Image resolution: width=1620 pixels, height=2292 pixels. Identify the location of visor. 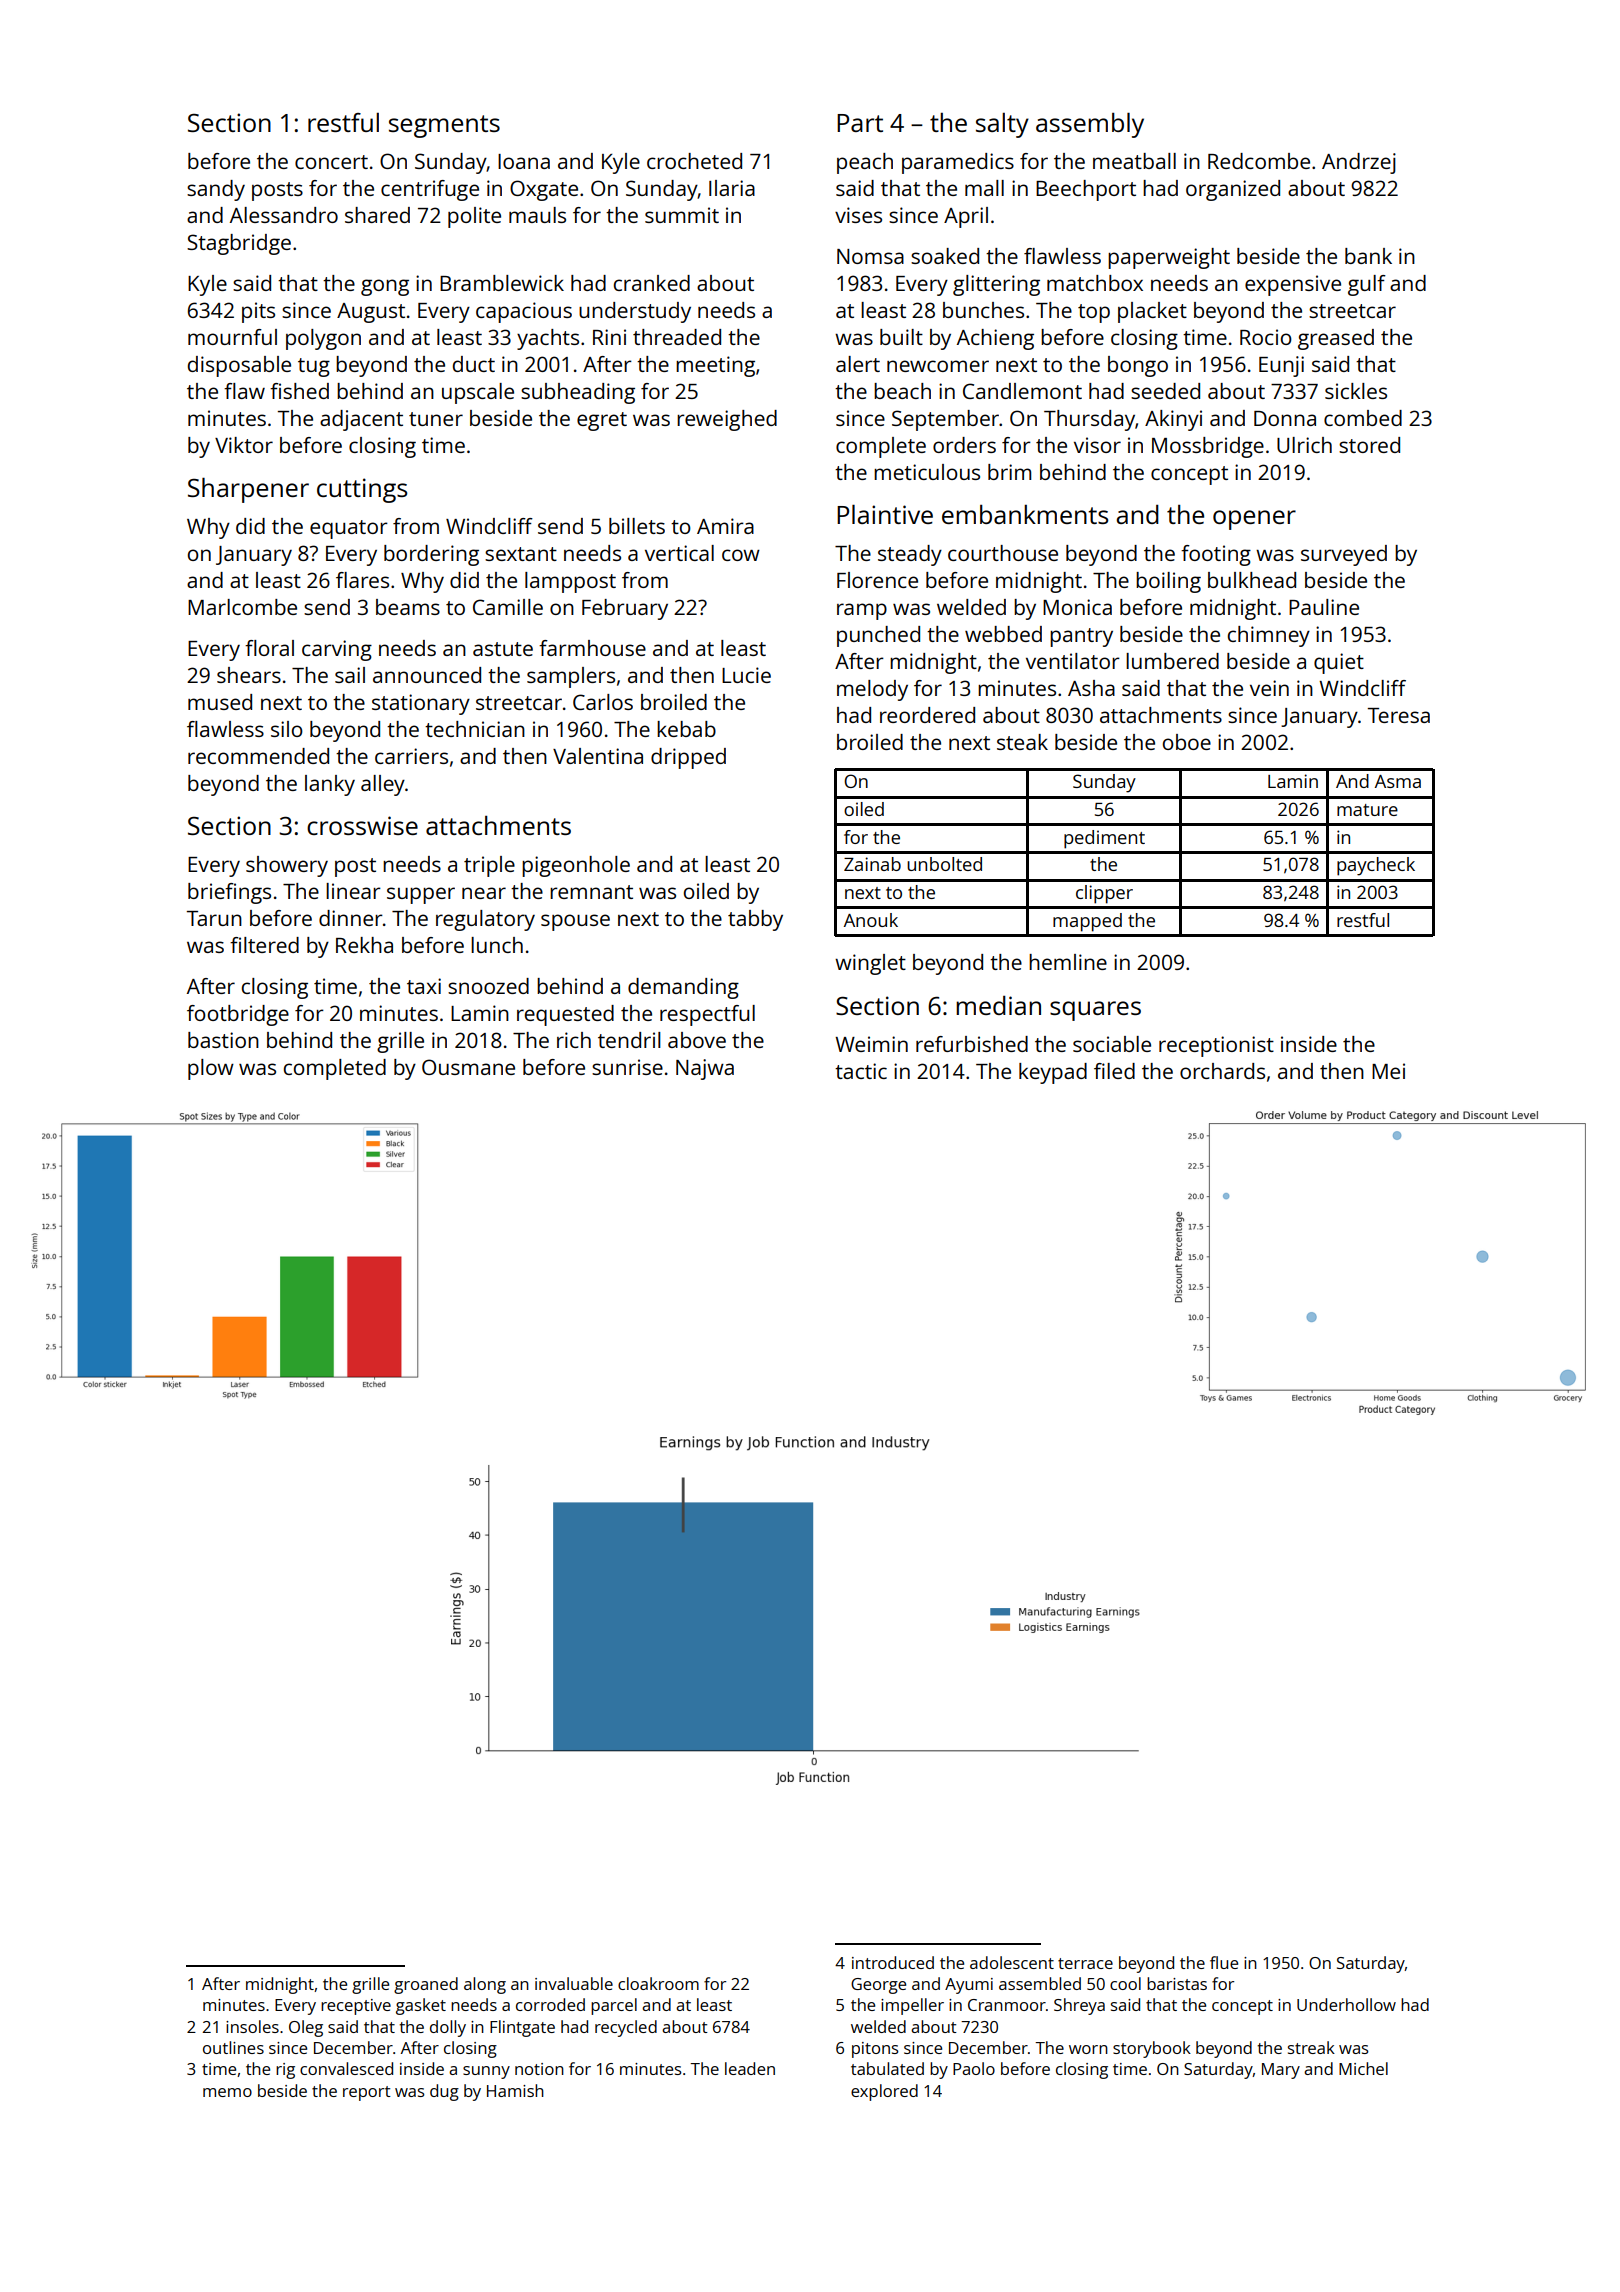
(1097, 445).
